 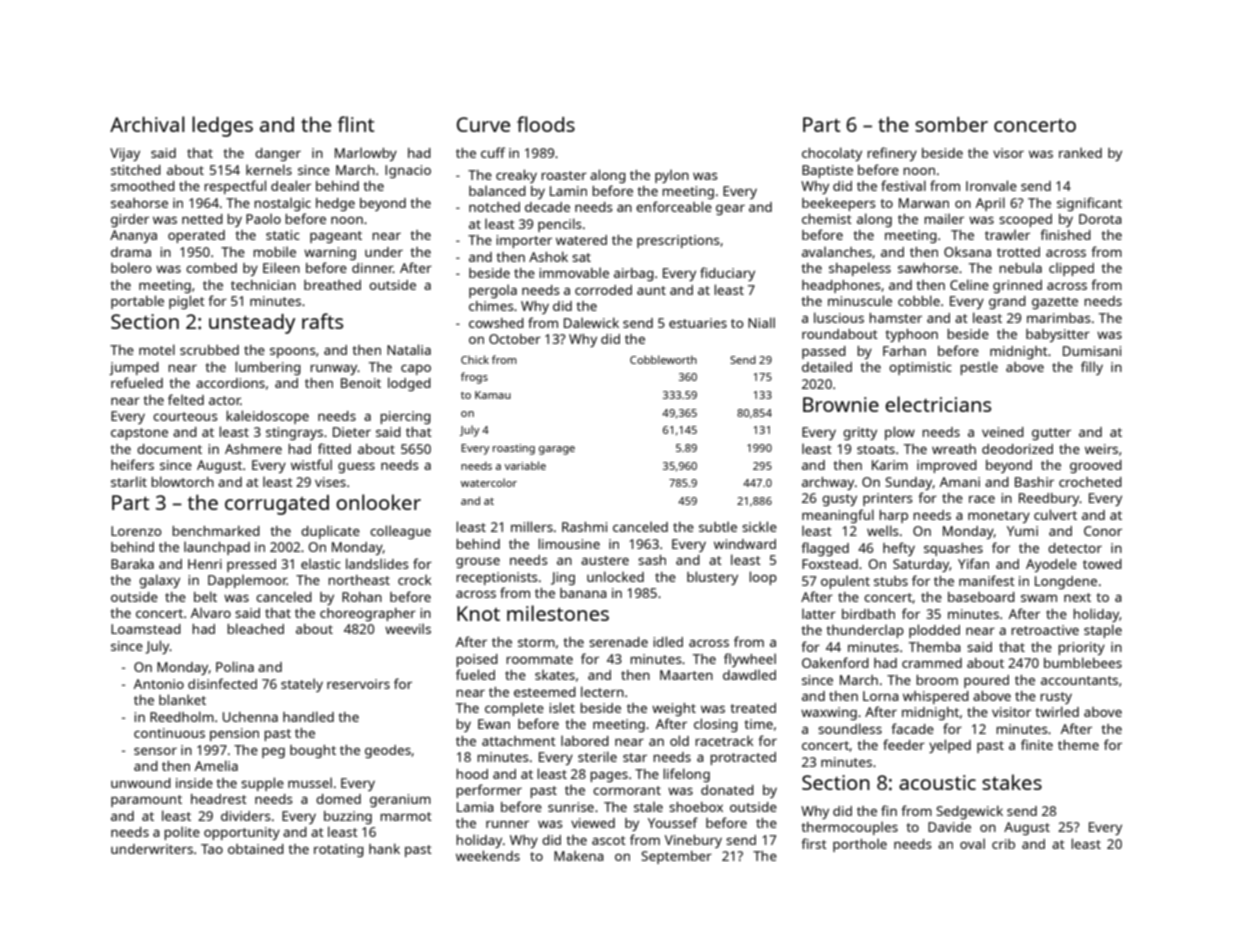 I want to click on bleached, so click(x=255, y=628).
